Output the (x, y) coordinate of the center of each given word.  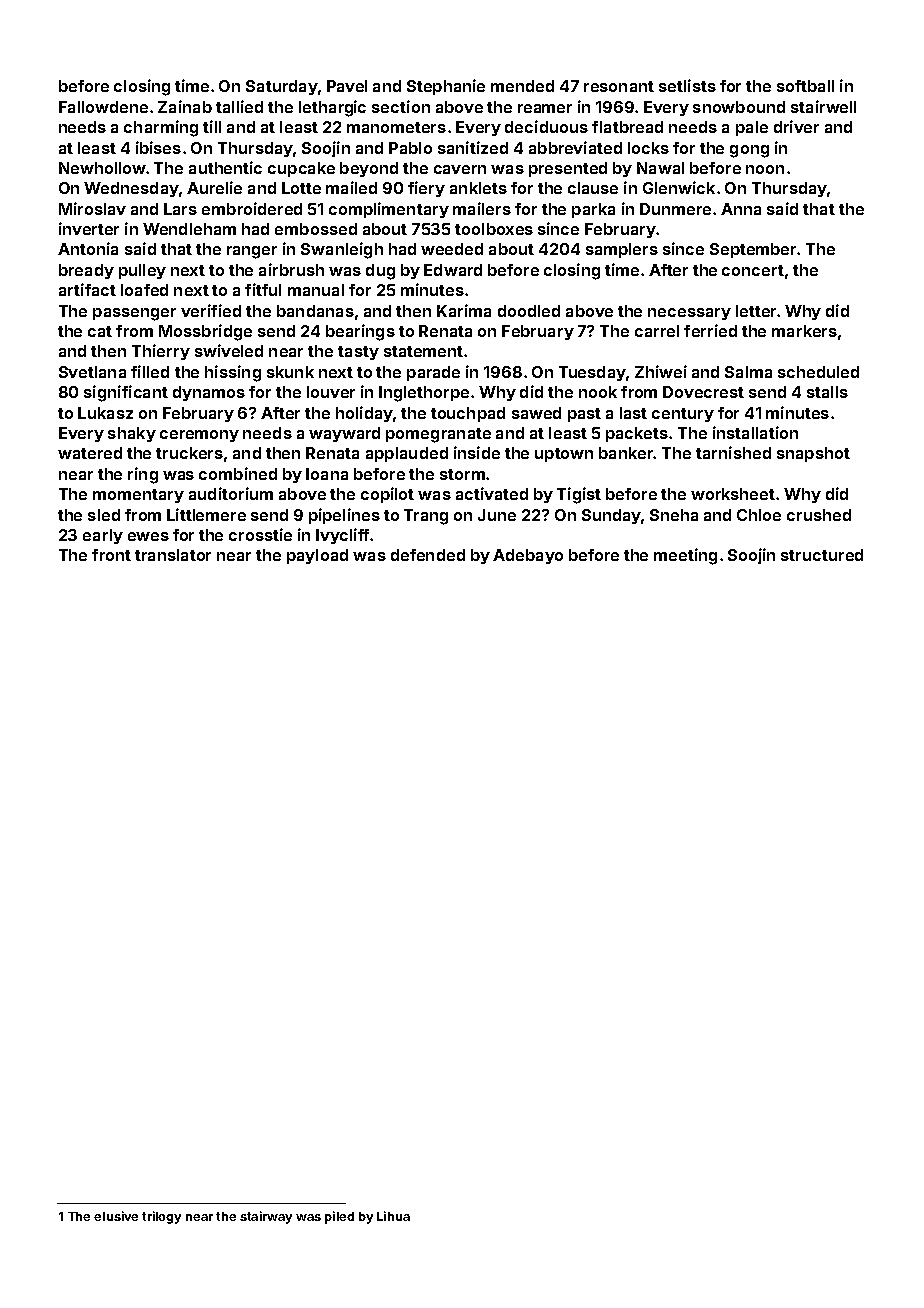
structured (822, 555)
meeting (685, 556)
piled (339, 1217)
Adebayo (528, 556)
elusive (116, 1216)
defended (428, 555)
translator (173, 555)
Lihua (393, 1216)
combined (238, 473)
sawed (536, 413)
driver (796, 126)
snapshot (813, 454)
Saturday (281, 87)
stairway (266, 1217)
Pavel (347, 86)
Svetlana (92, 372)
